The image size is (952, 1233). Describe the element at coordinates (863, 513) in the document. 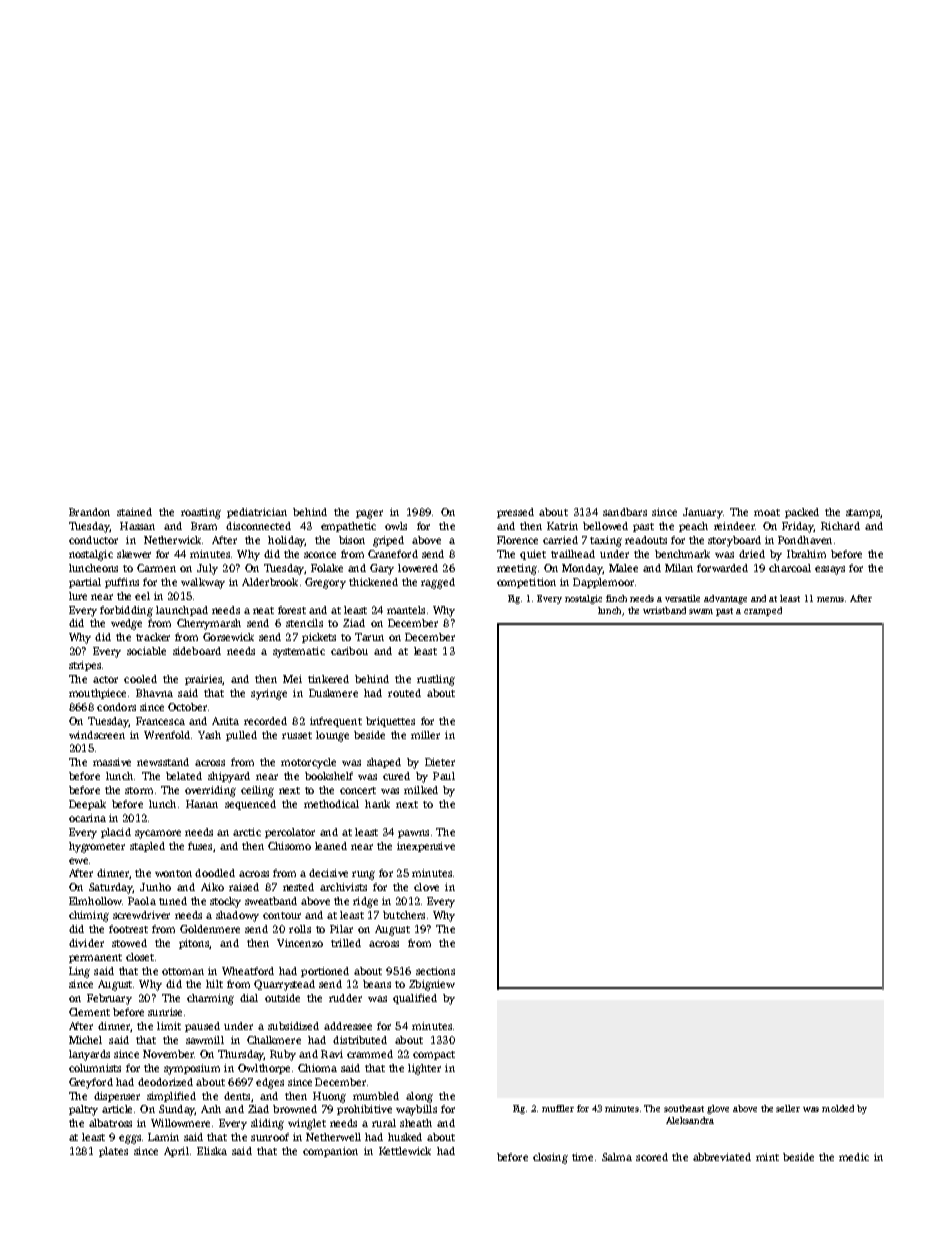

I see `stamps` at that location.
